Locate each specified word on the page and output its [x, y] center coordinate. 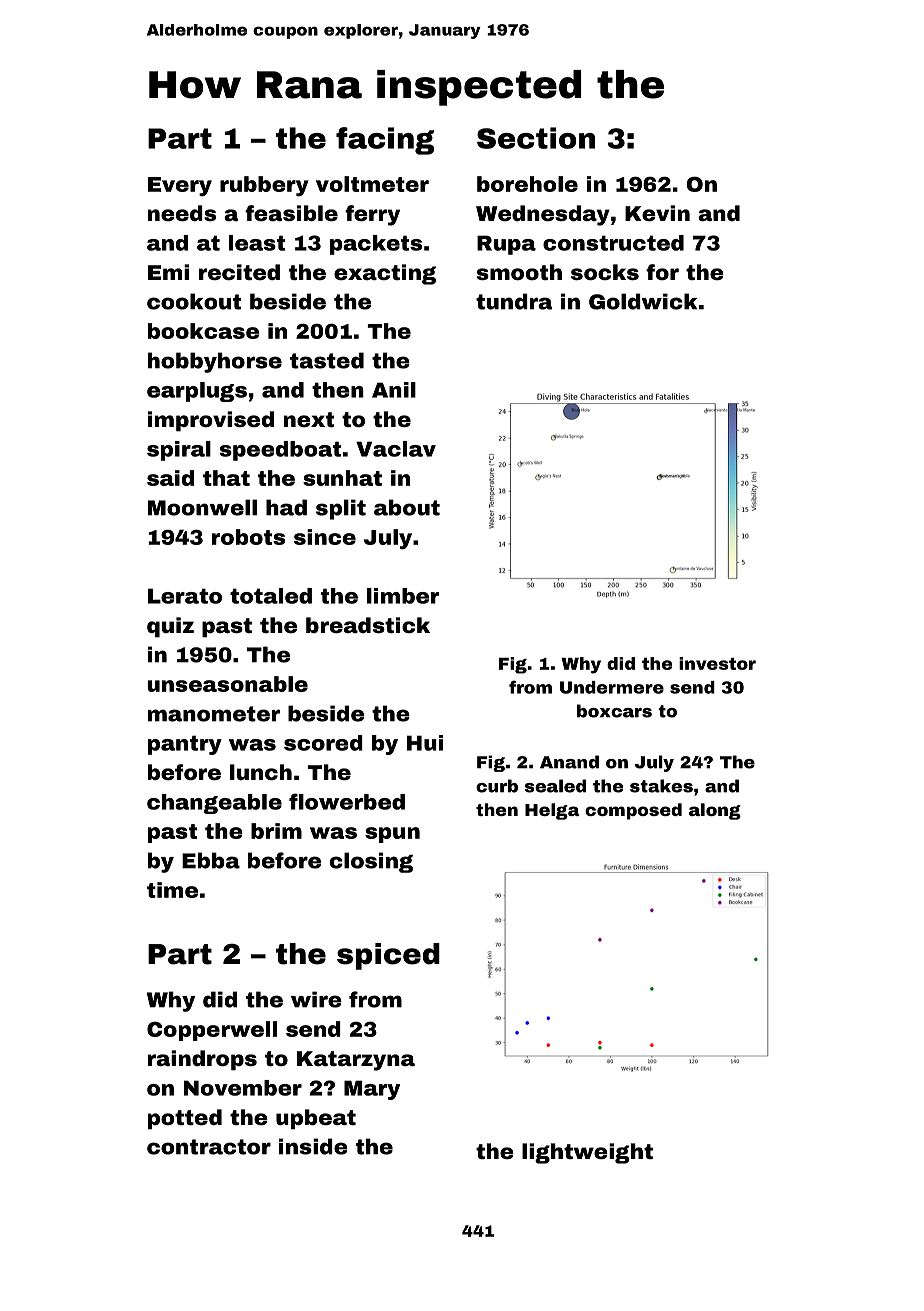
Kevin [657, 213]
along [715, 811]
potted [185, 1119]
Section [536, 138]
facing [385, 141]
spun [392, 835]
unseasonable [227, 684]
